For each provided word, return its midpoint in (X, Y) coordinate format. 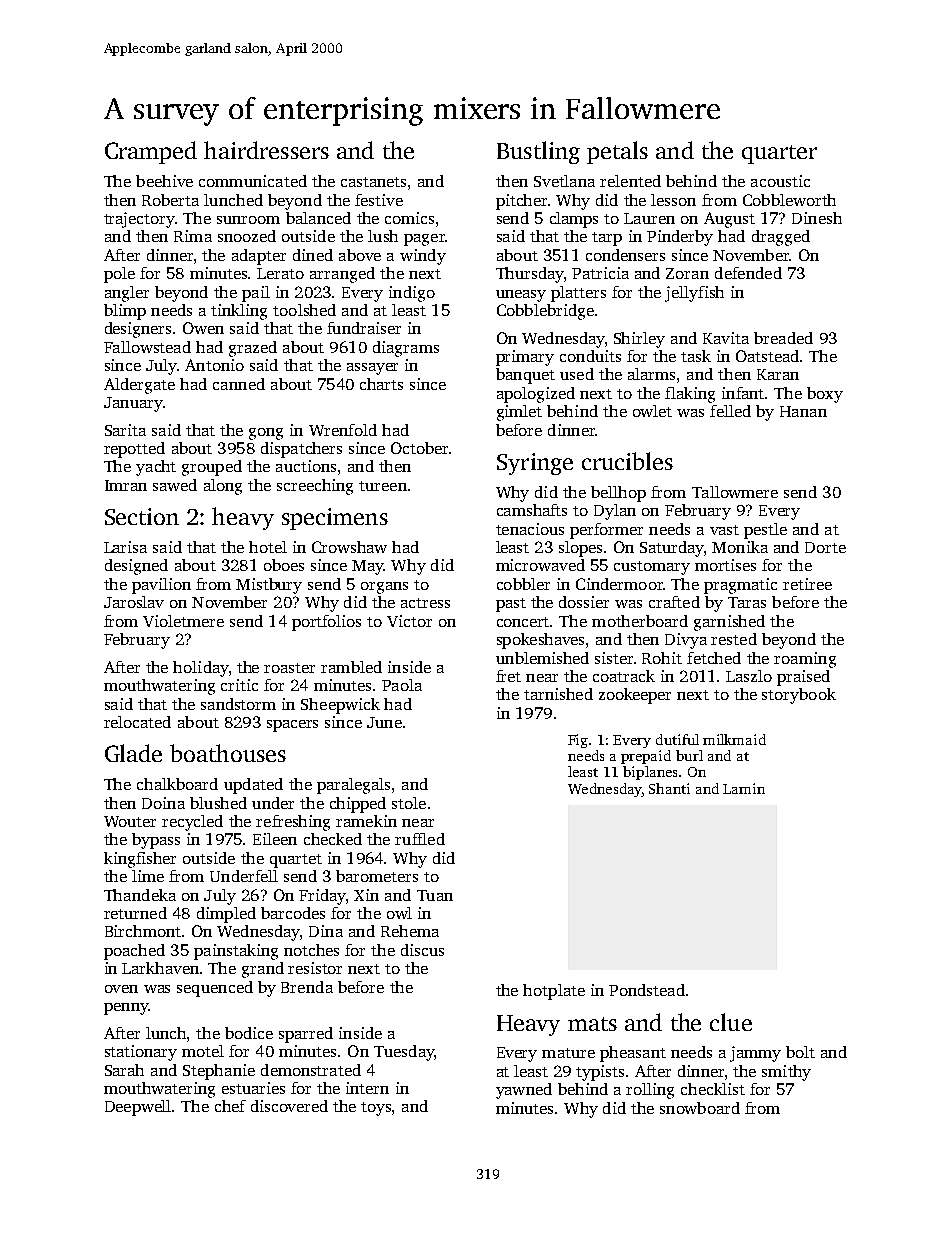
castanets (373, 182)
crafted (674, 602)
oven (121, 989)
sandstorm (238, 704)
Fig (578, 741)
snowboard (700, 1108)
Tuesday (404, 1053)
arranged (342, 275)
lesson (673, 200)
